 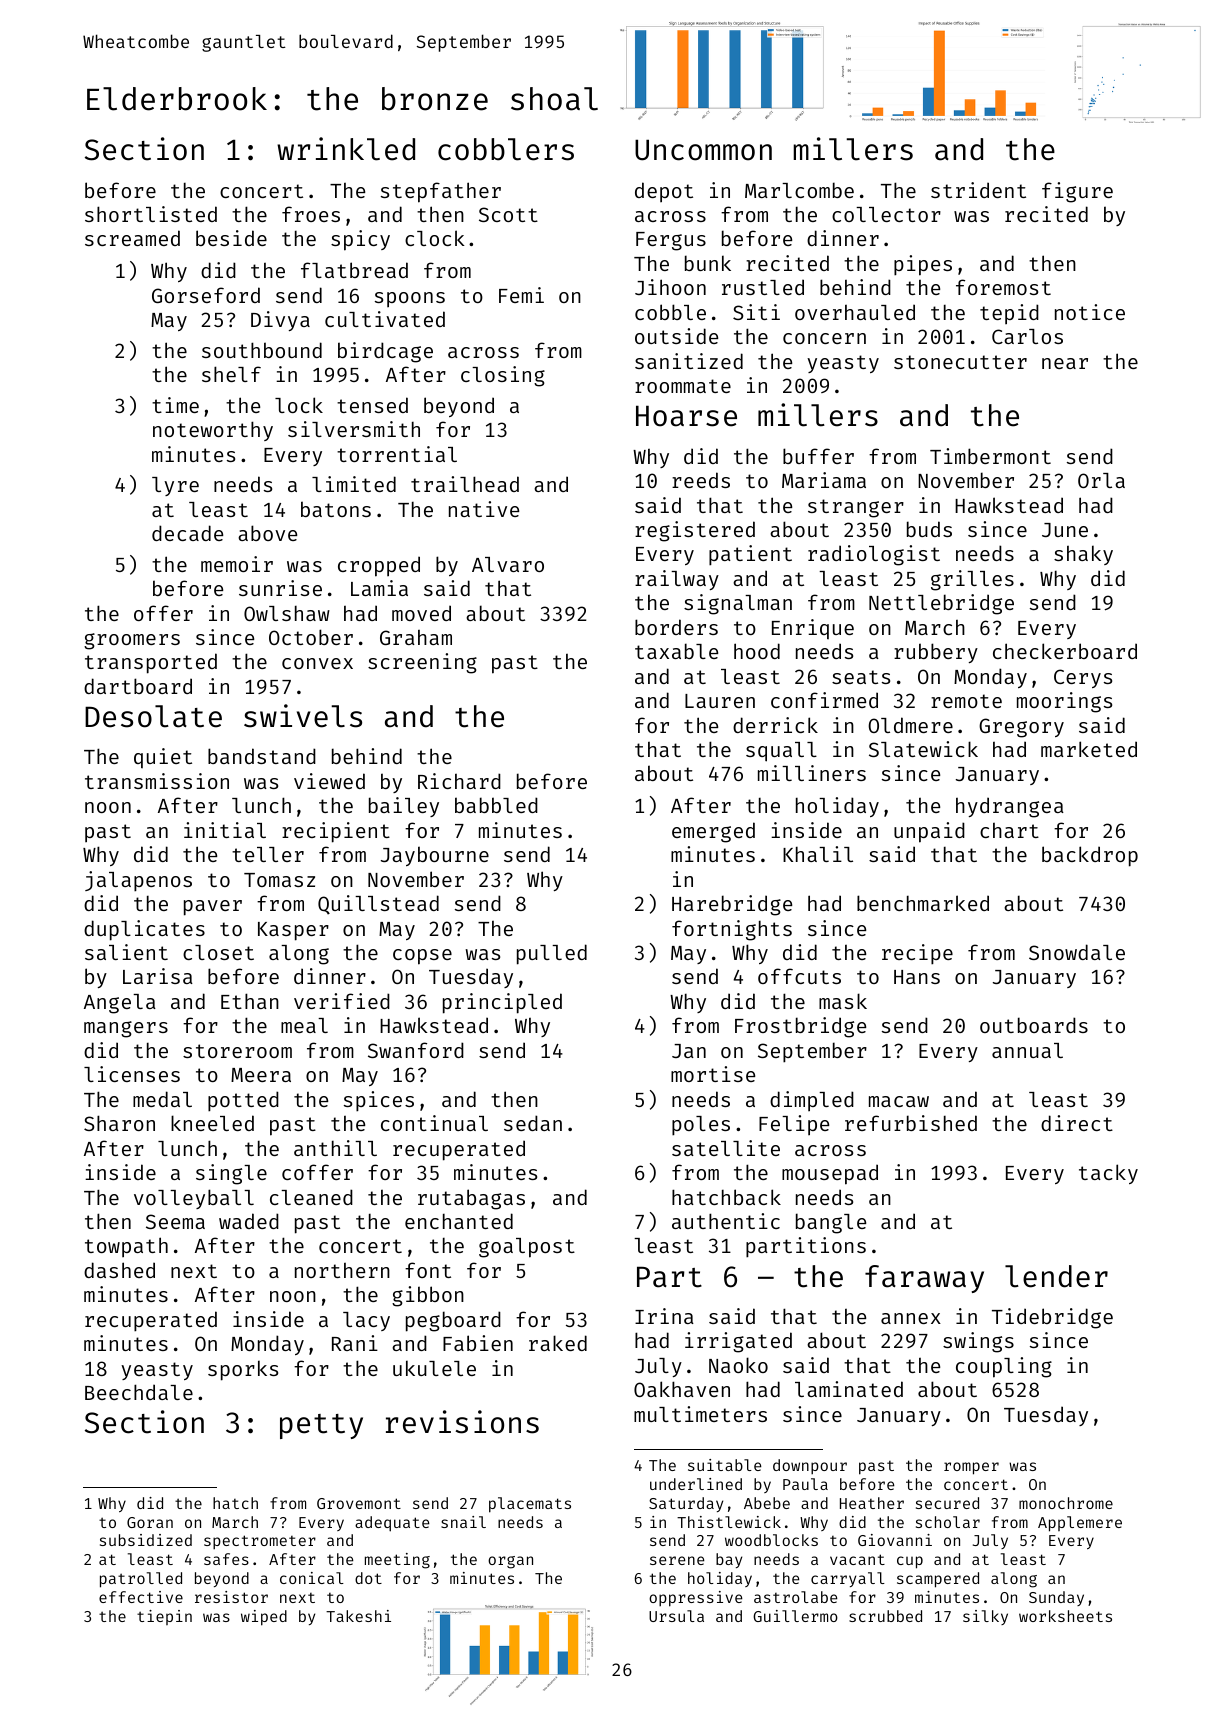 What do you see at coordinates (249, 1221) in the screenshot?
I see `waded` at bounding box center [249, 1221].
